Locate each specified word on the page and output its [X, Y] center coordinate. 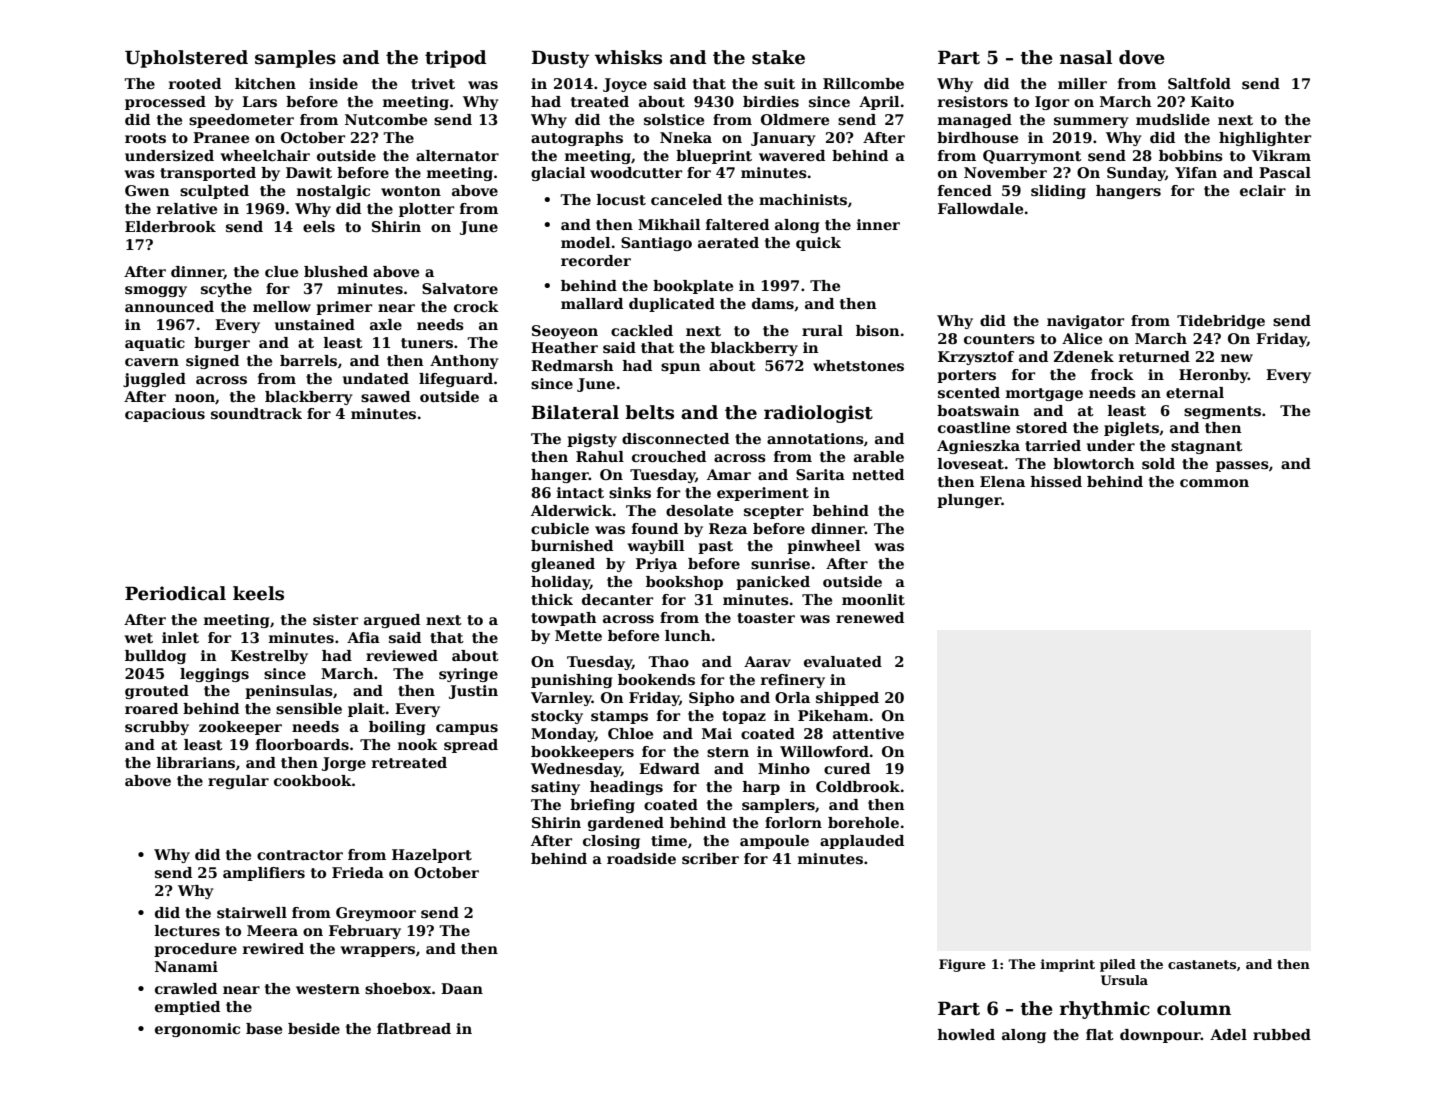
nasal [1086, 57]
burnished [572, 545]
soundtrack [256, 413]
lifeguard [456, 380]
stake [778, 57]
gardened [626, 824]
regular [238, 782]
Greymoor [376, 914]
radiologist [818, 414]
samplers [778, 806]
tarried [1053, 445]
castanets [1202, 964]
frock [1112, 374]
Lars [259, 101]
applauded [862, 842]
